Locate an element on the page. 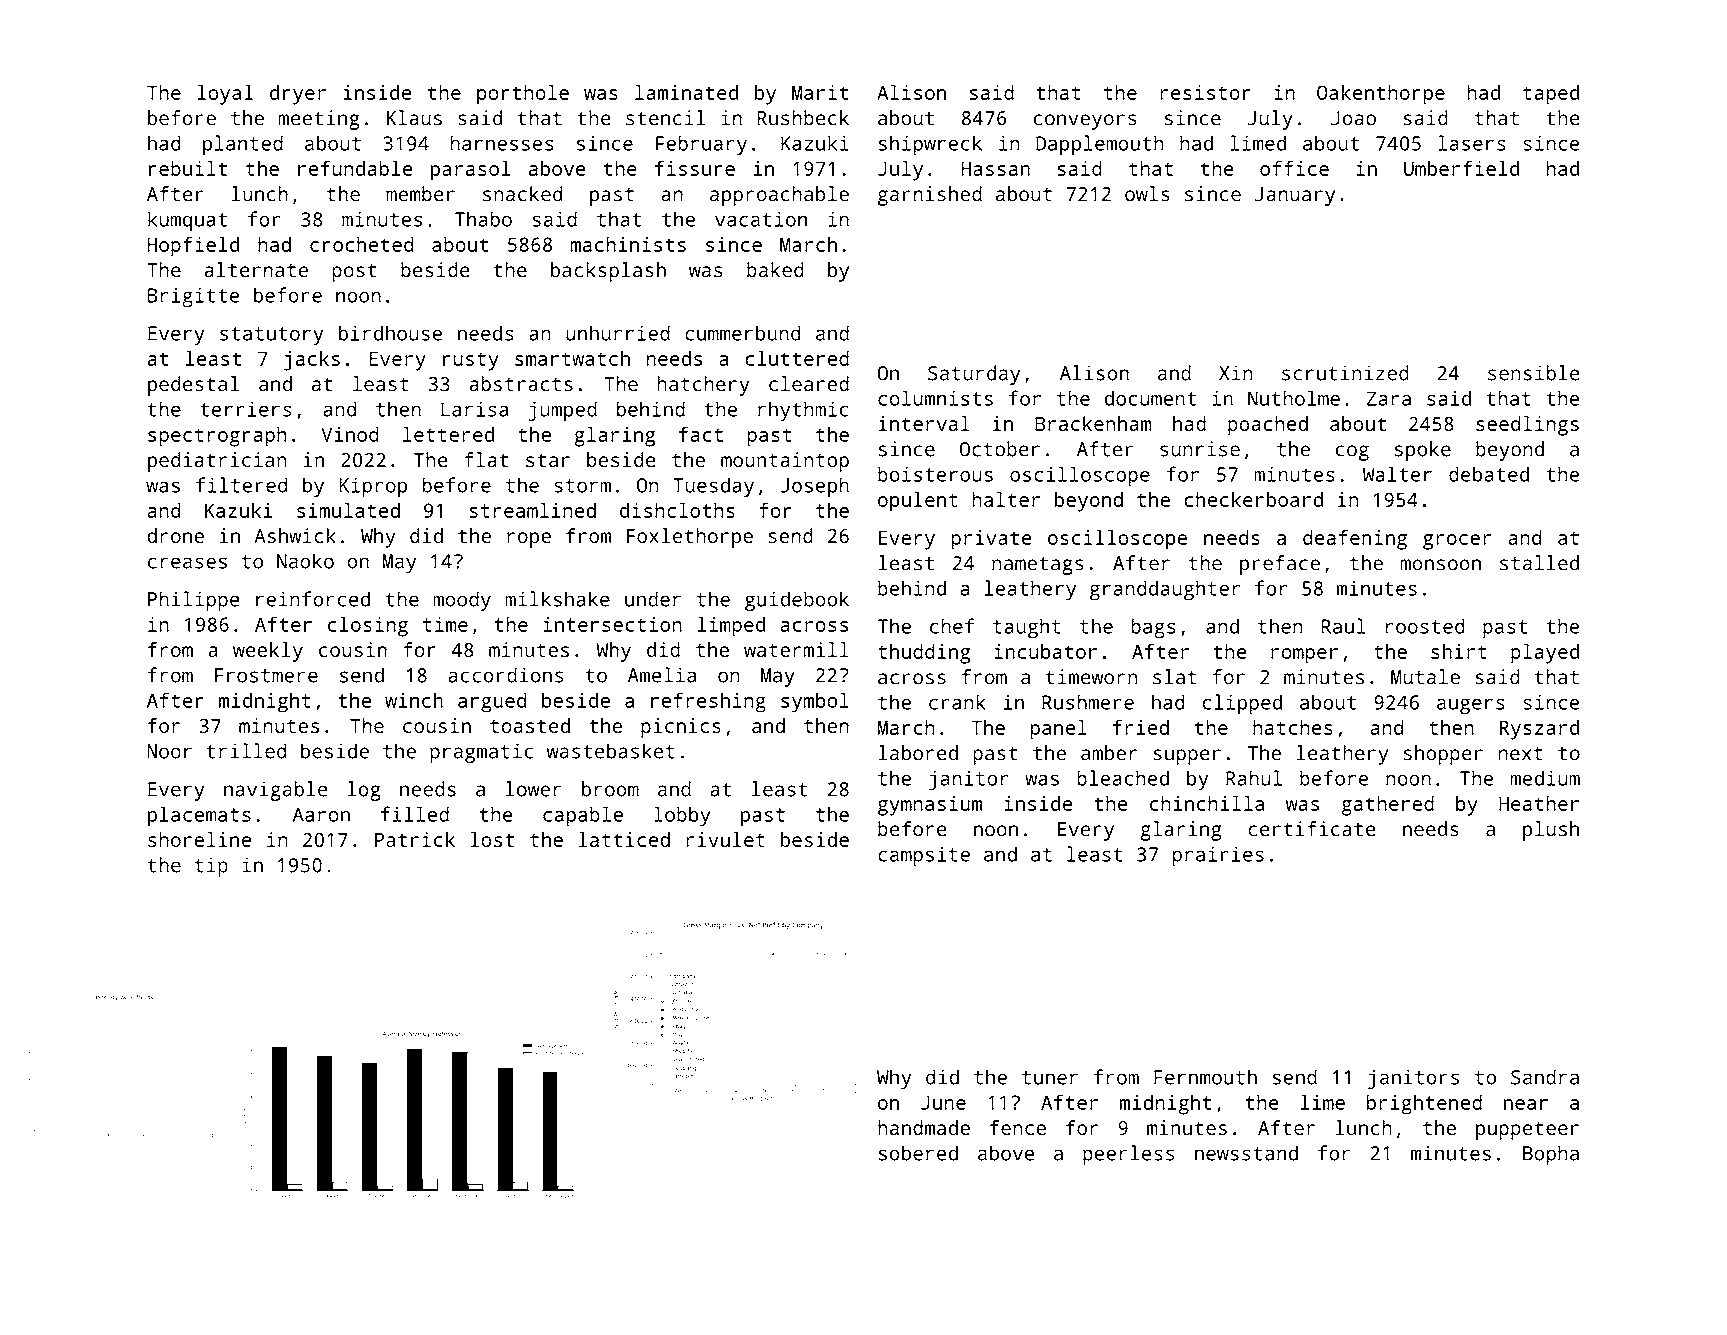 The width and height of the page is (1727, 1335). Oakenthorpe is located at coordinates (1381, 95).
